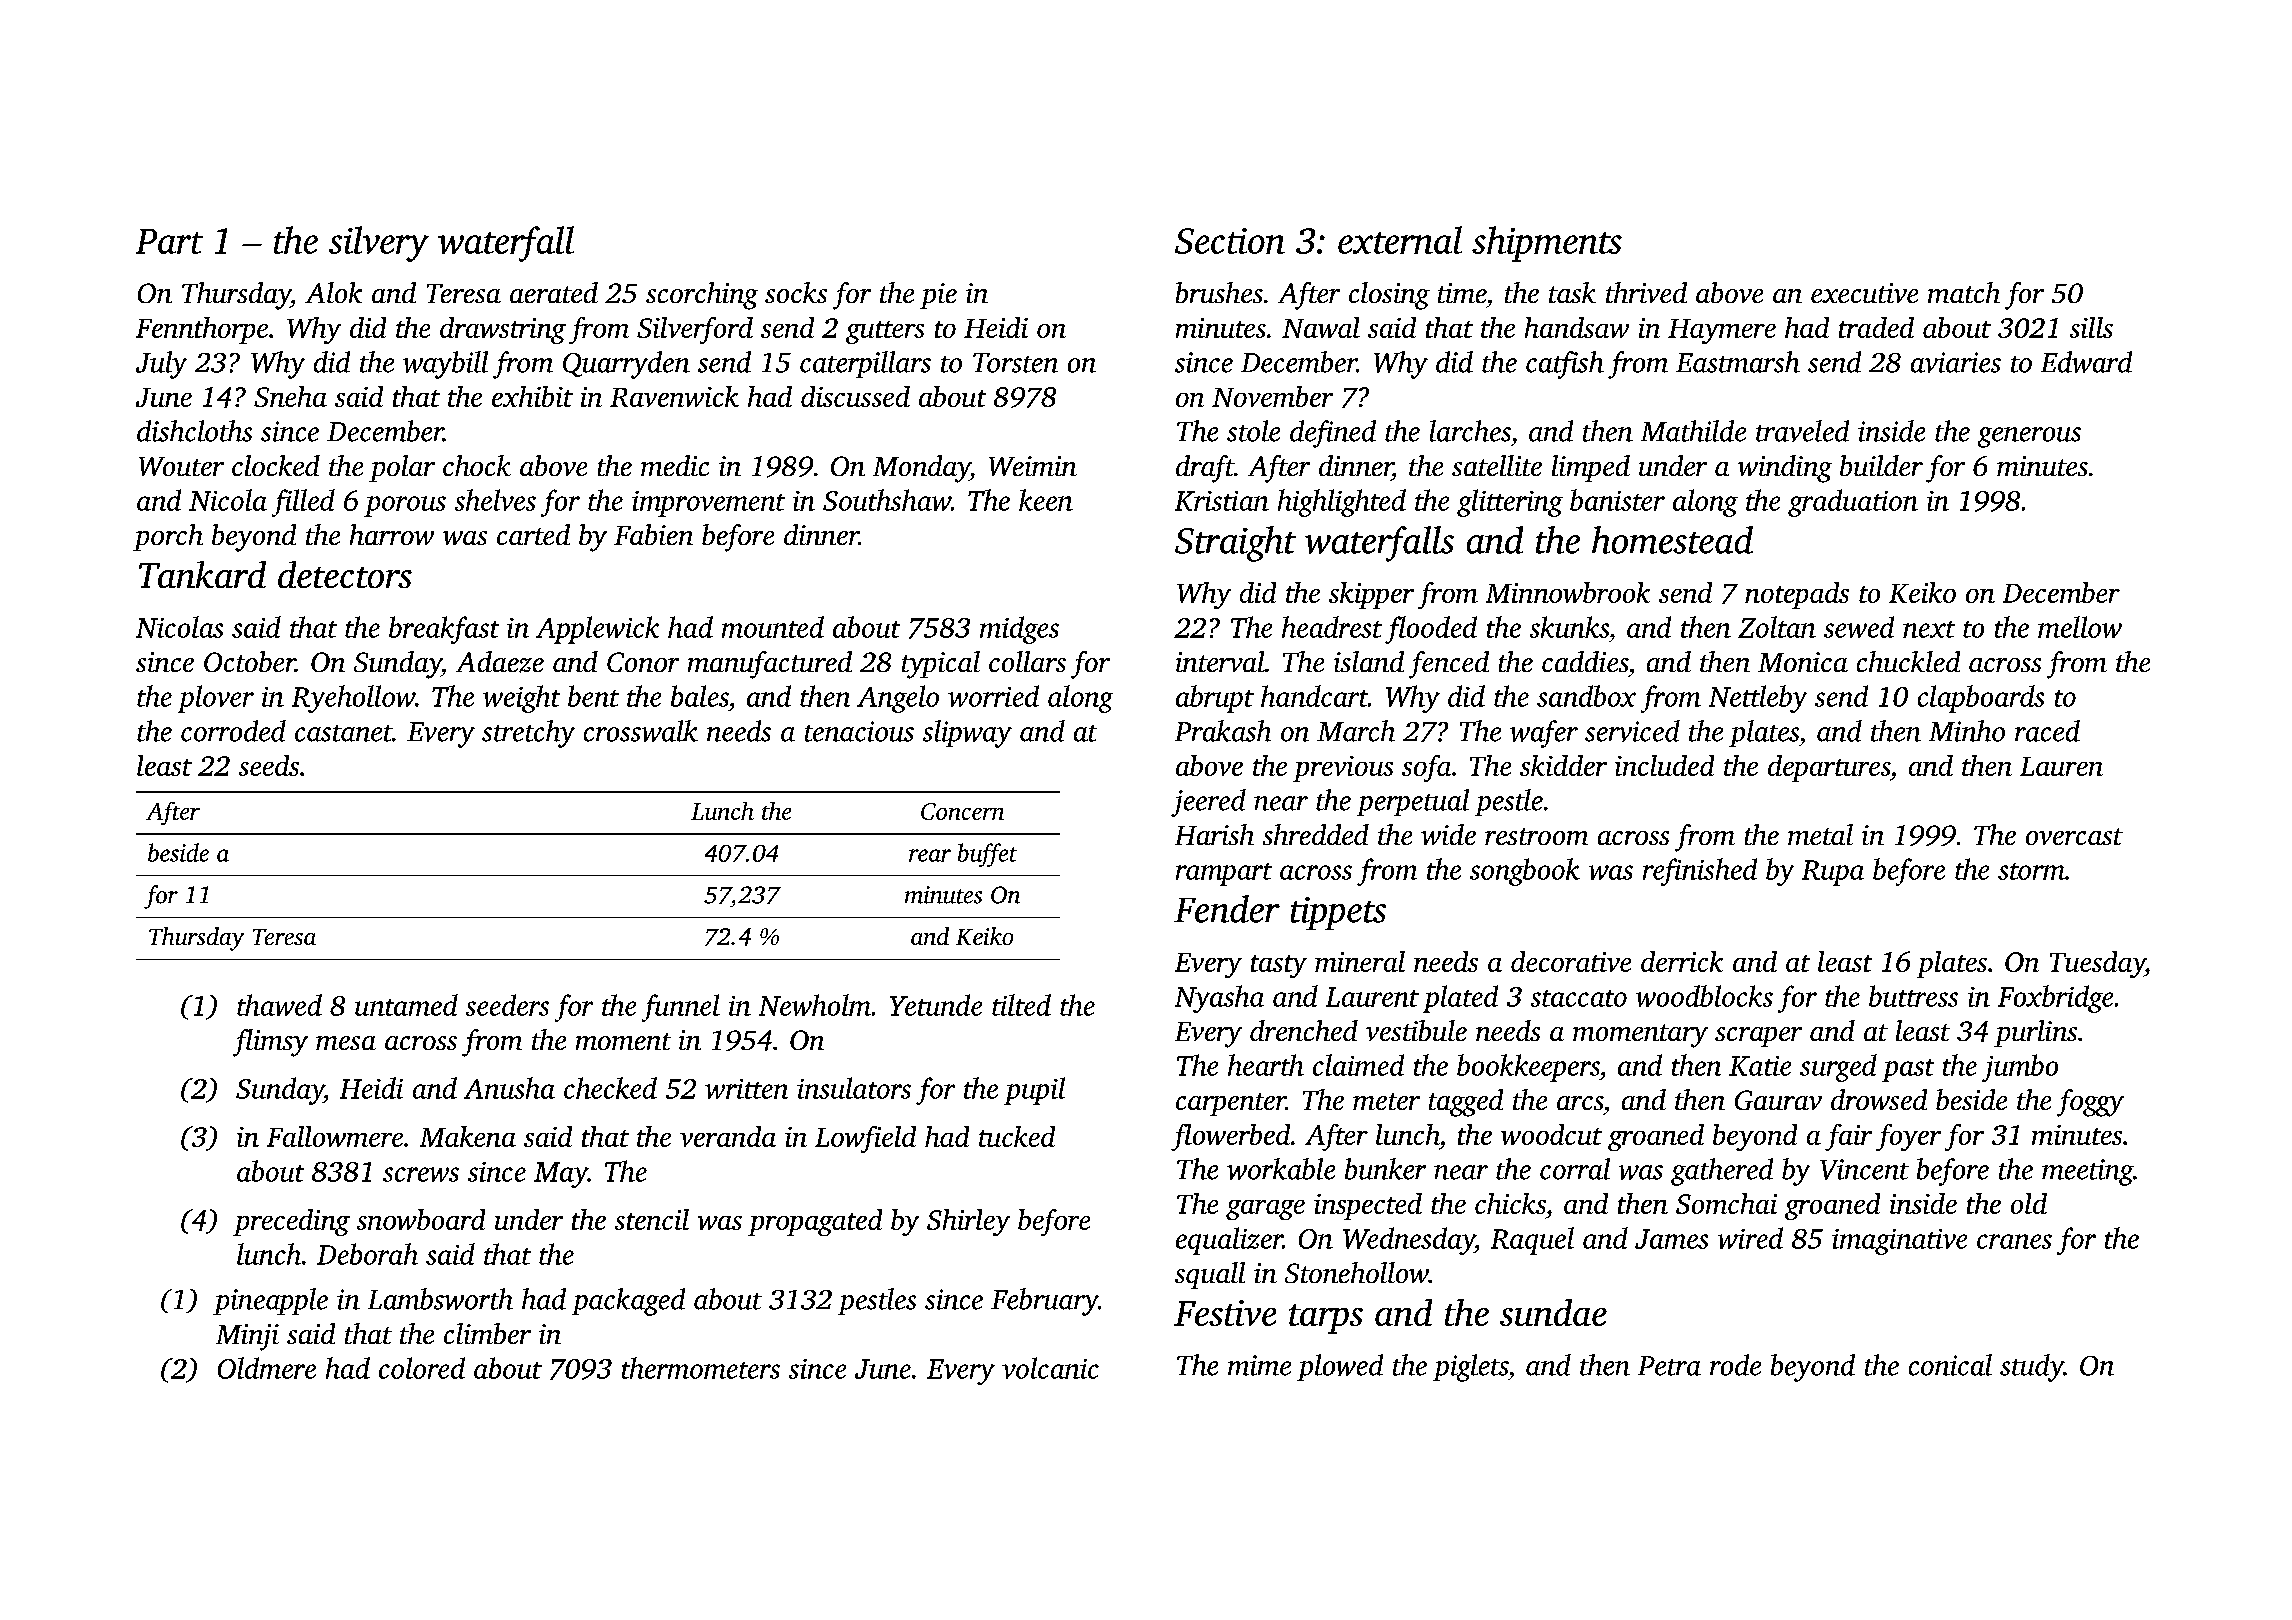  What do you see at coordinates (1400, 240) in the screenshot?
I see `external` at bounding box center [1400, 240].
